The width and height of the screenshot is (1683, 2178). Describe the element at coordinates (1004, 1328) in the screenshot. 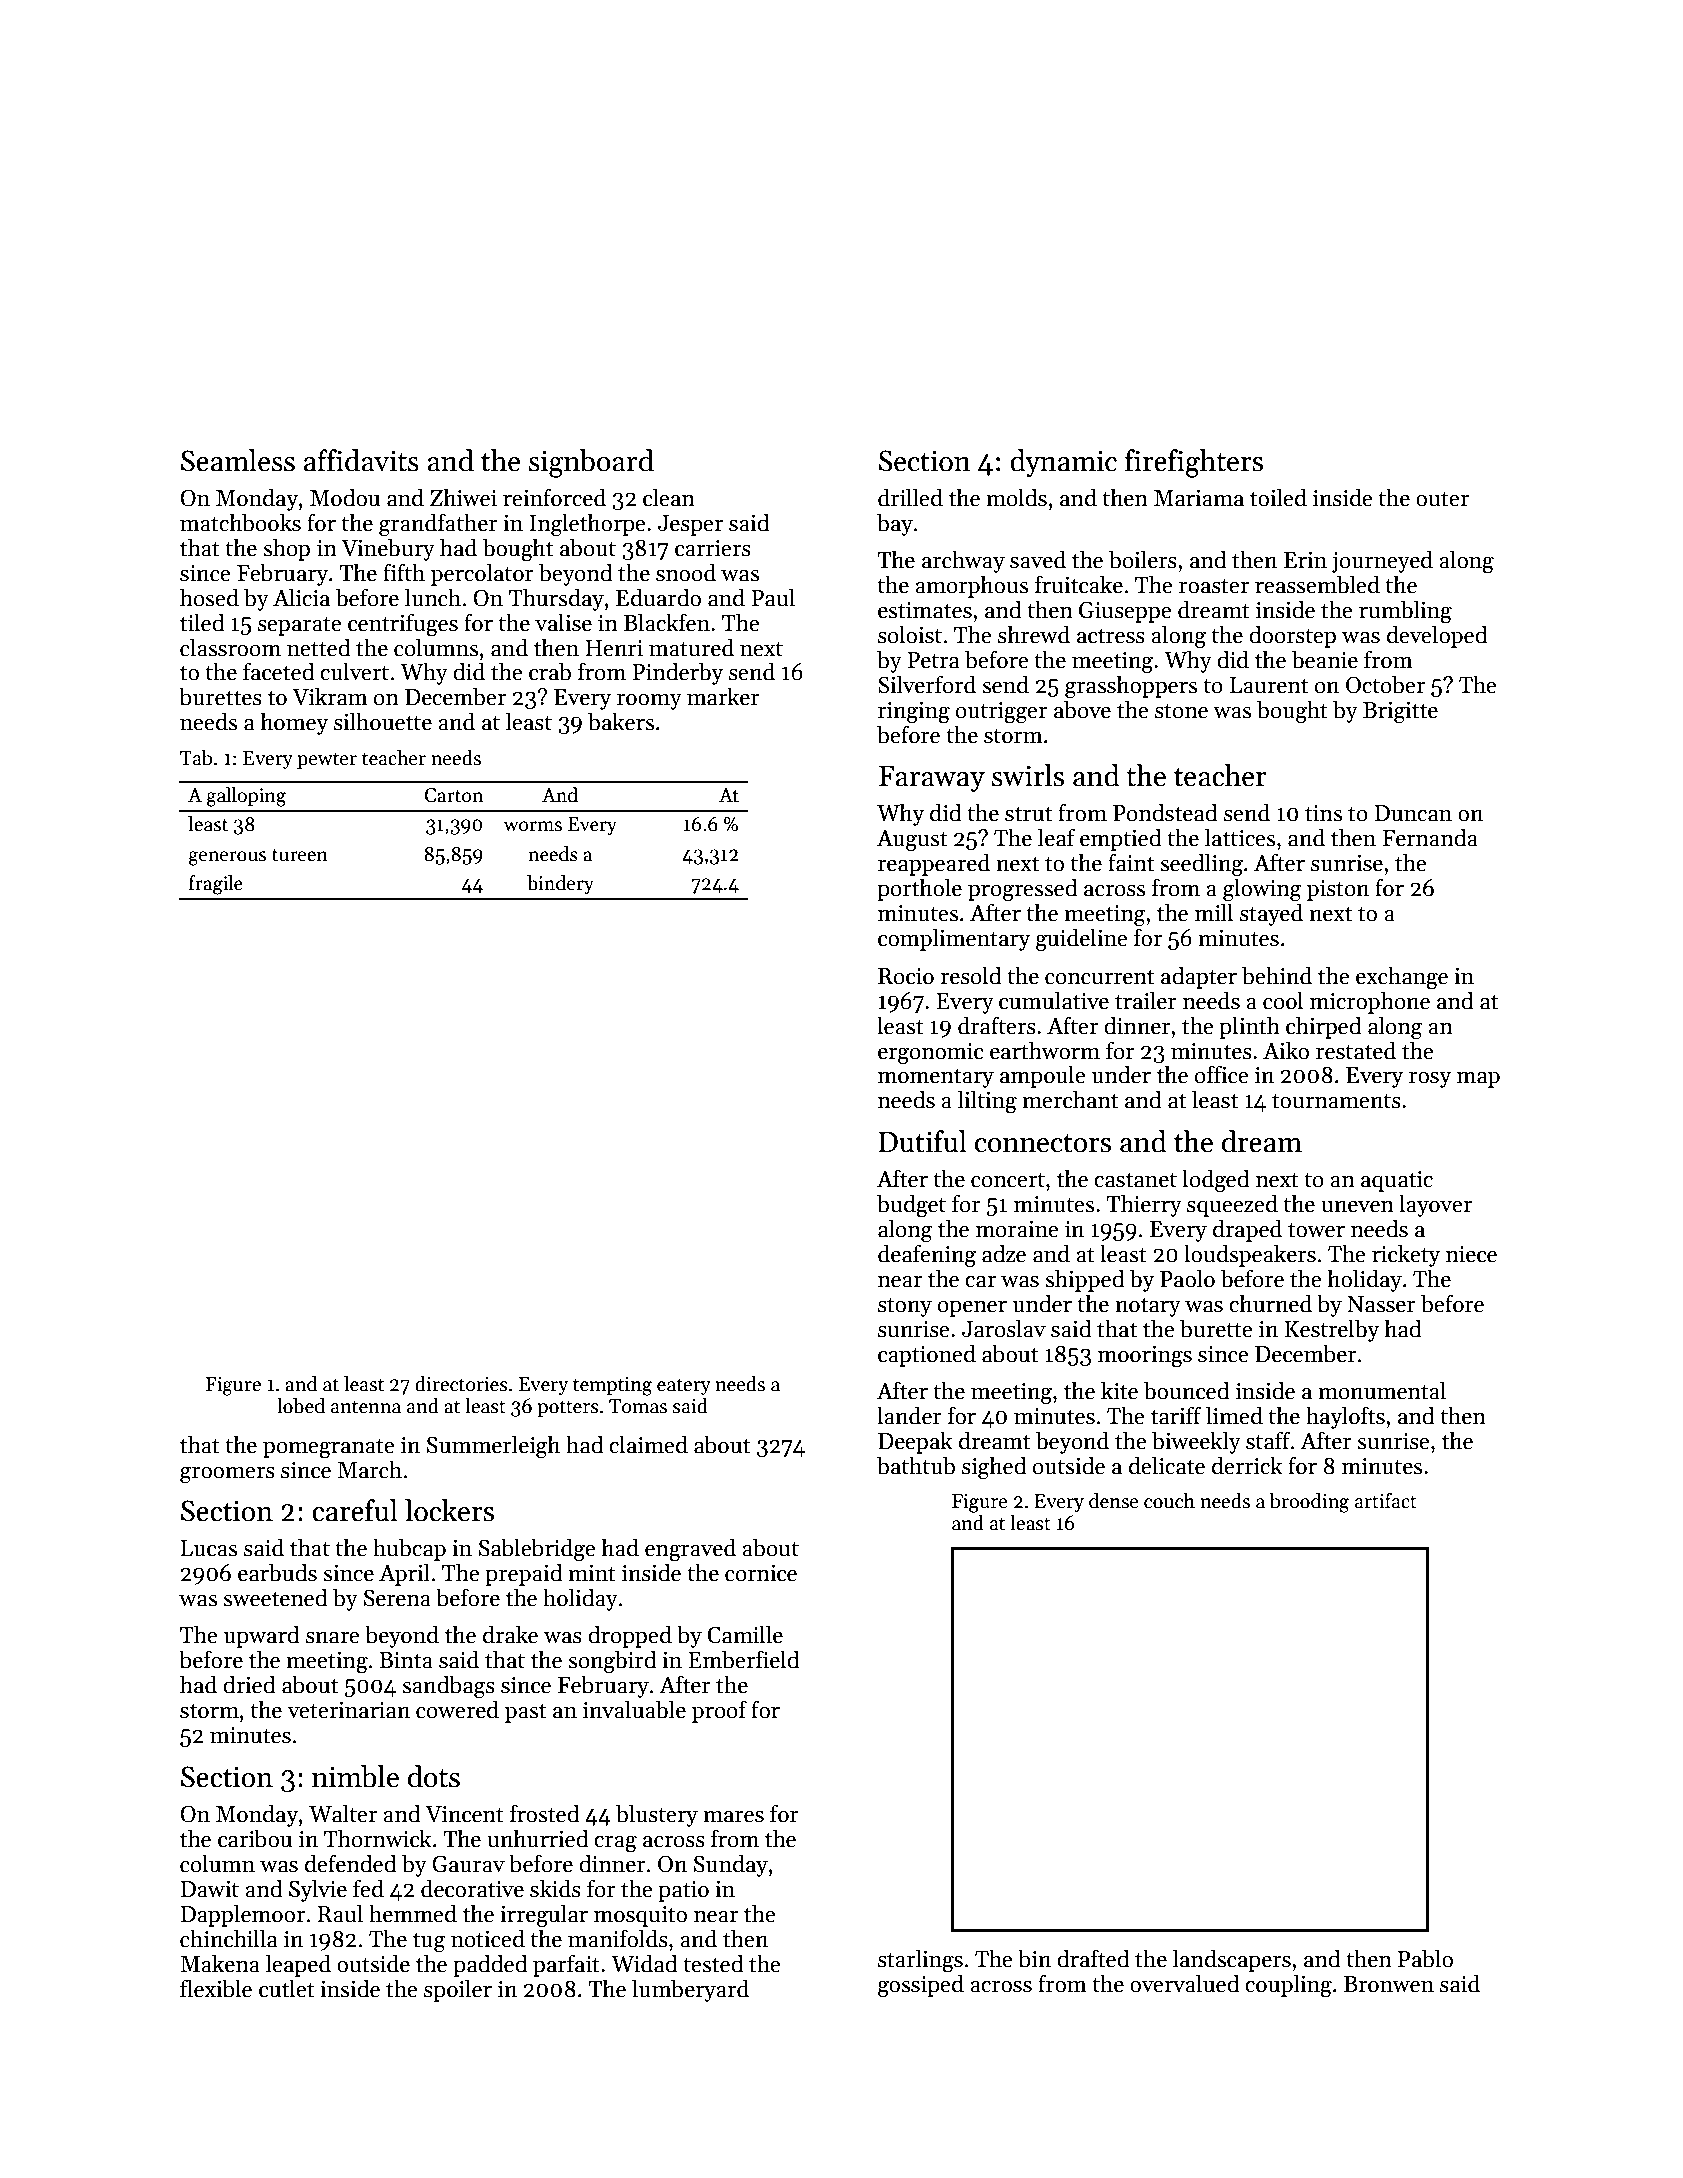

I see `Jaroslav` at that location.
